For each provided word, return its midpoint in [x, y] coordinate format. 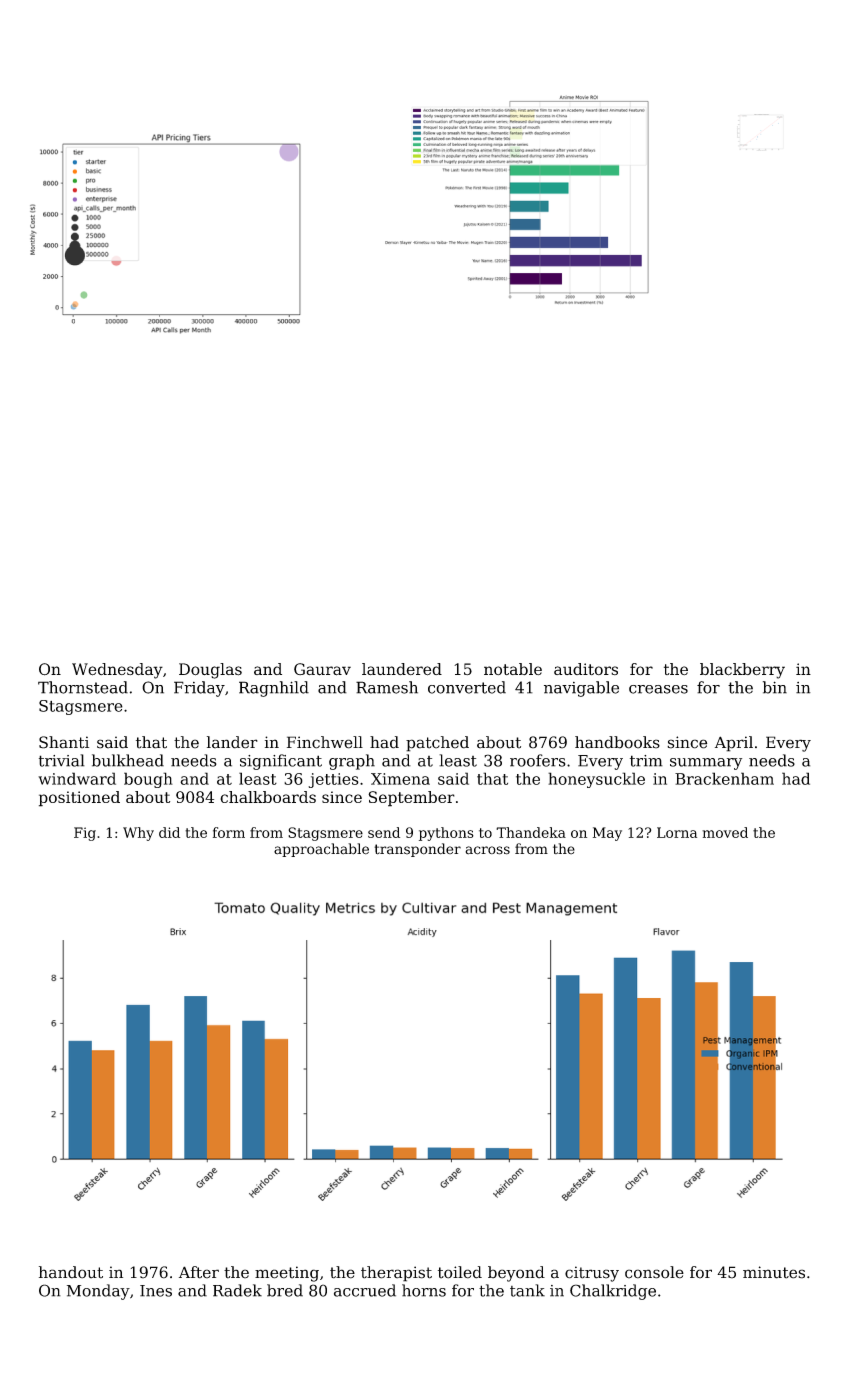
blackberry [742, 671]
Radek [237, 1290]
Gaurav [322, 669]
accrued [365, 1290]
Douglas [210, 671]
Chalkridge [613, 1292]
